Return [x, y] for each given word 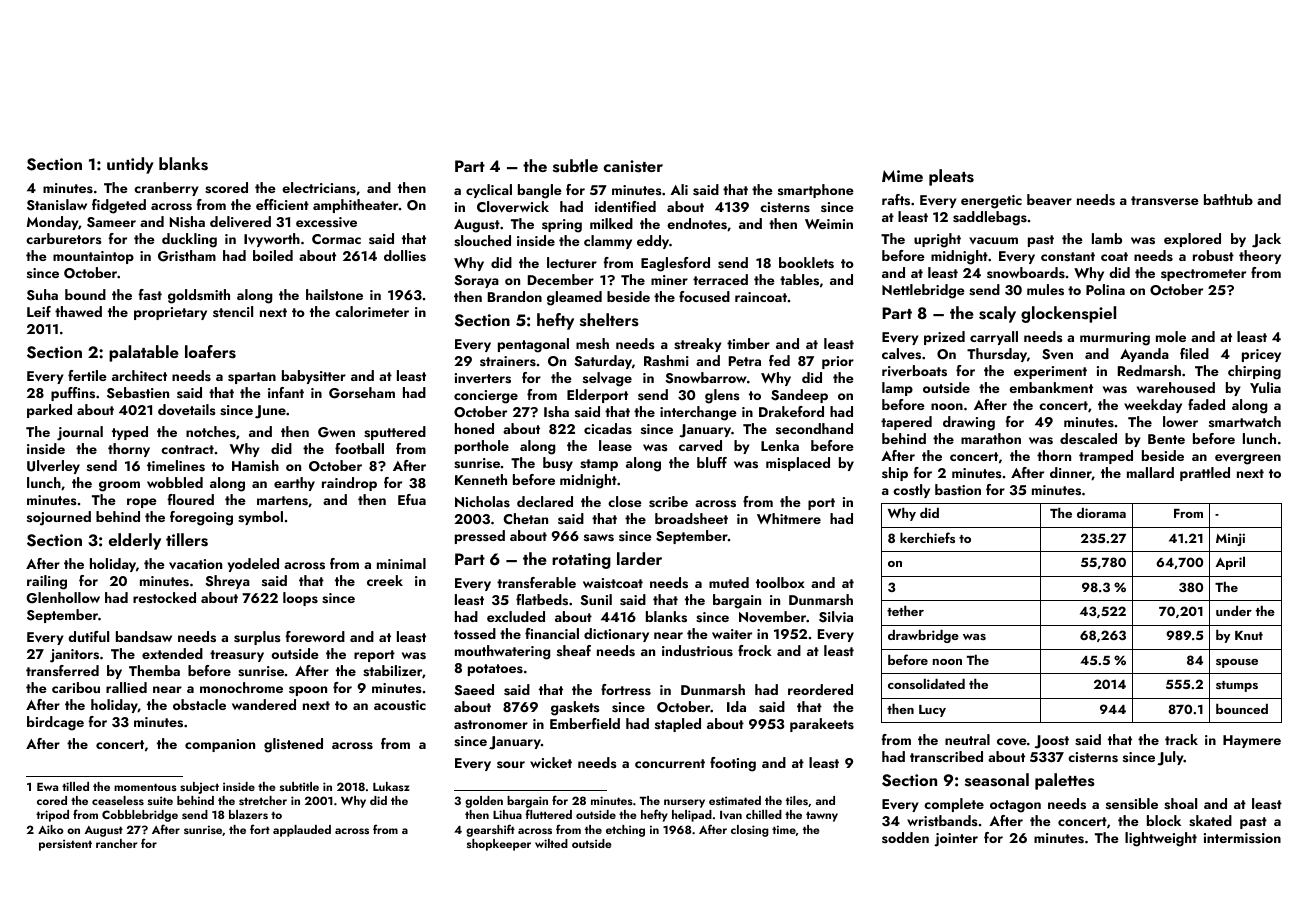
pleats [951, 177]
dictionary [616, 635]
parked [49, 411]
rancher [116, 843]
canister [633, 166]
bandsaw [144, 637]
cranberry [166, 189]
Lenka [780, 445]
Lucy [932, 711]
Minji [1230, 539]
